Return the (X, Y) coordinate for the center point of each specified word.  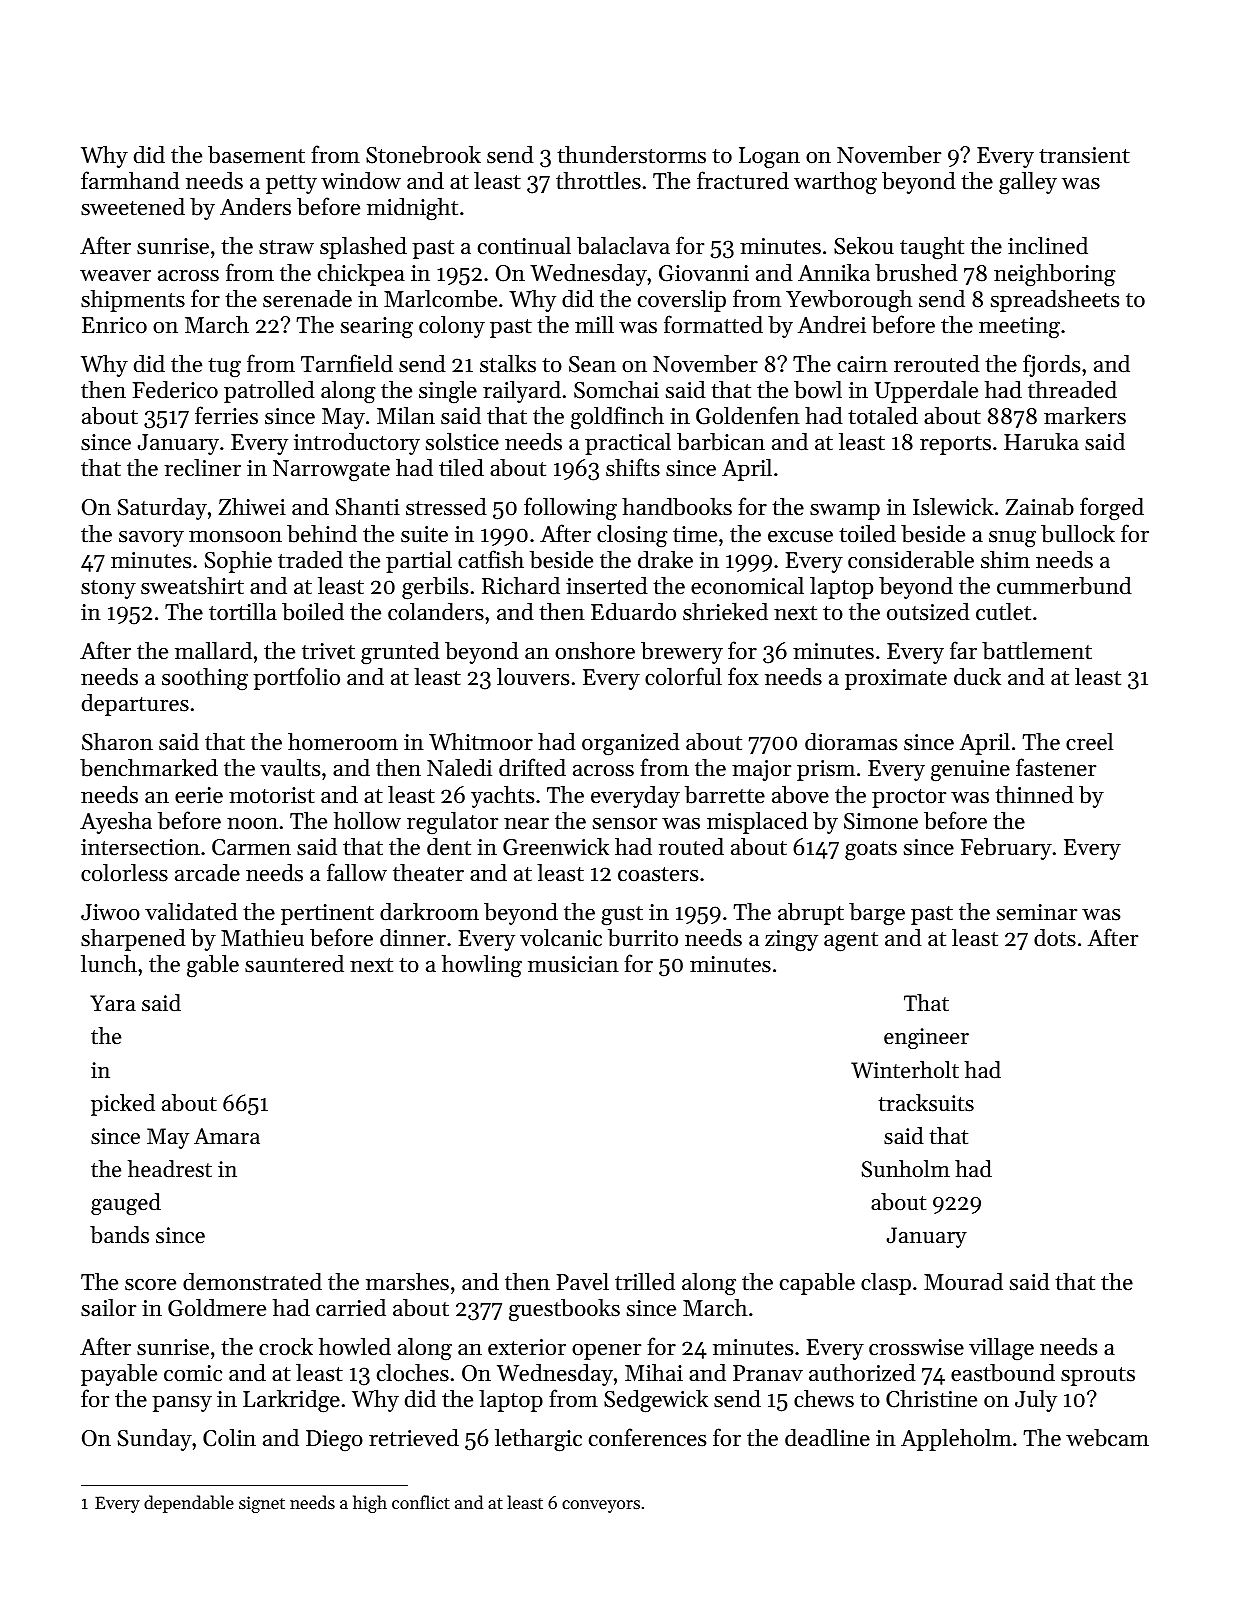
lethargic (538, 1440)
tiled (461, 467)
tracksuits (926, 1103)
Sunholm (905, 1169)
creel (1089, 741)
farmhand (130, 180)
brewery (682, 653)
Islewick (953, 506)
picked (123, 1105)
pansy (182, 1404)
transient (1084, 155)
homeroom (343, 741)
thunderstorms (631, 154)
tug (224, 368)
